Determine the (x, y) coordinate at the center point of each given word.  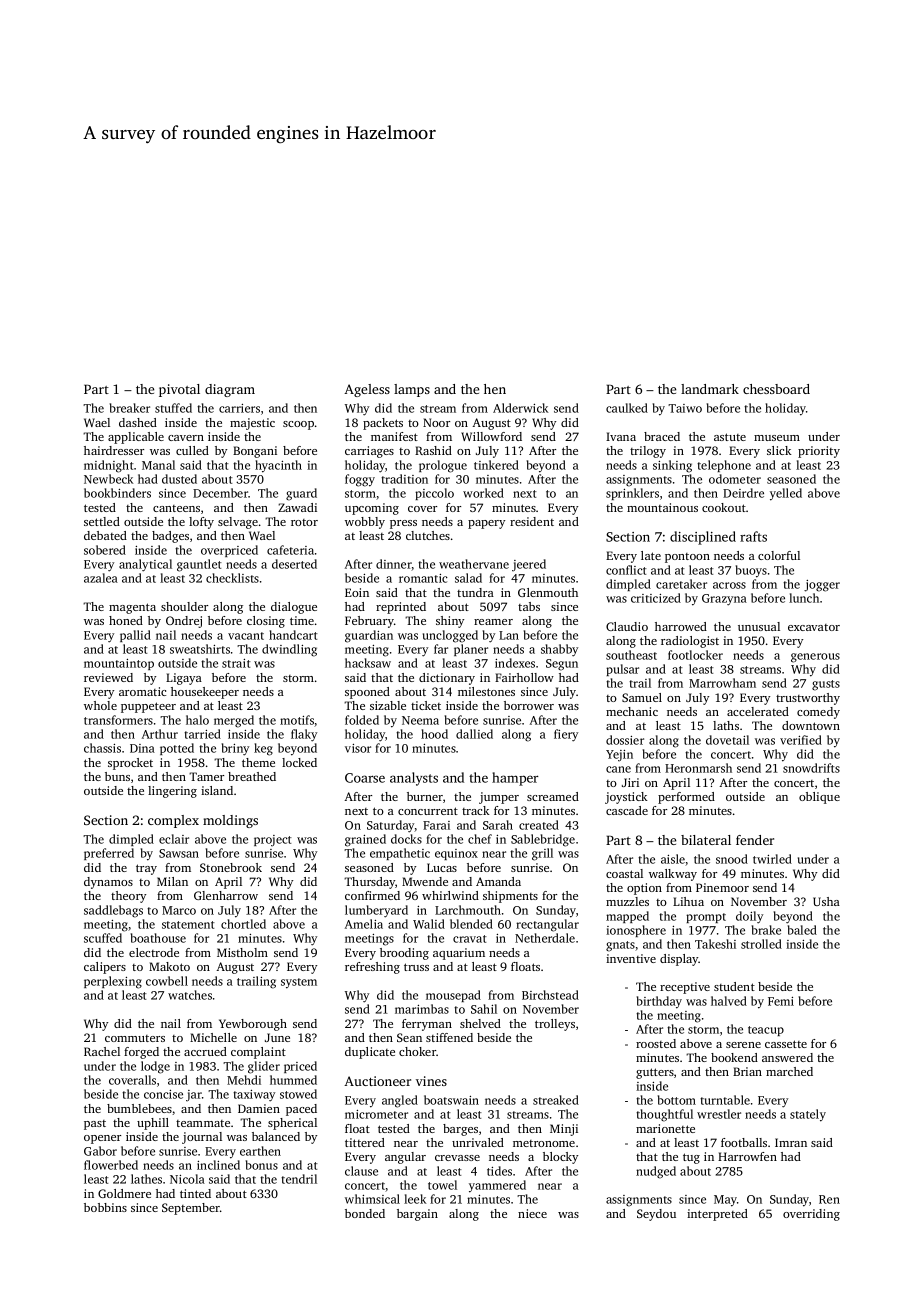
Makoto (169, 966)
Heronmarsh (698, 768)
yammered (497, 1186)
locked (299, 762)
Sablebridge (543, 840)
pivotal (179, 390)
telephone (724, 466)
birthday (659, 1002)
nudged (656, 1172)
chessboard (776, 389)
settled (102, 521)
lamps (412, 390)
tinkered (496, 465)
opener (102, 1139)
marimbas (422, 1009)
